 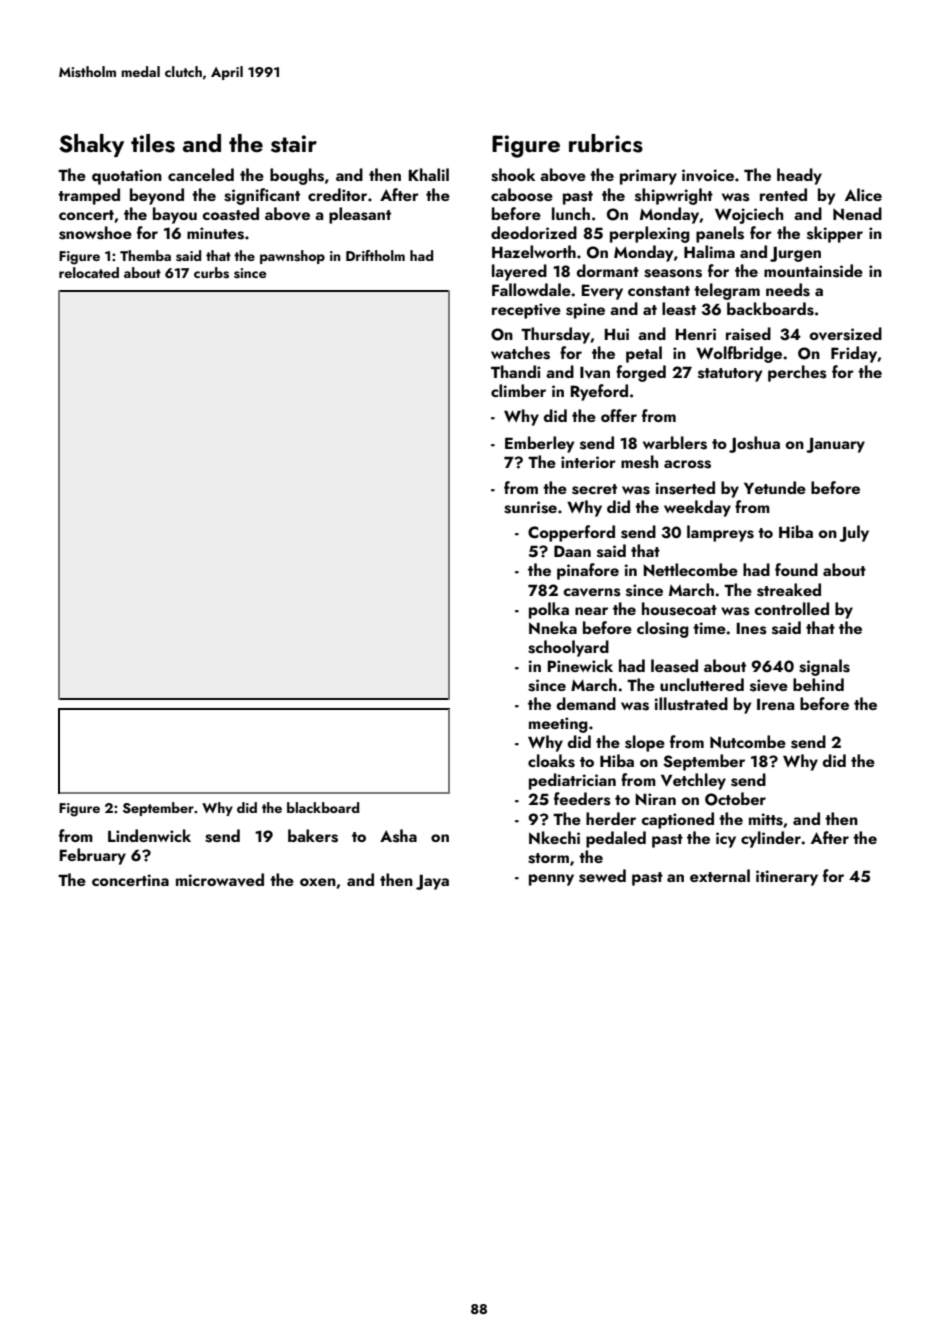 What do you see at coordinates (679, 309) in the page?
I see `least` at bounding box center [679, 309].
